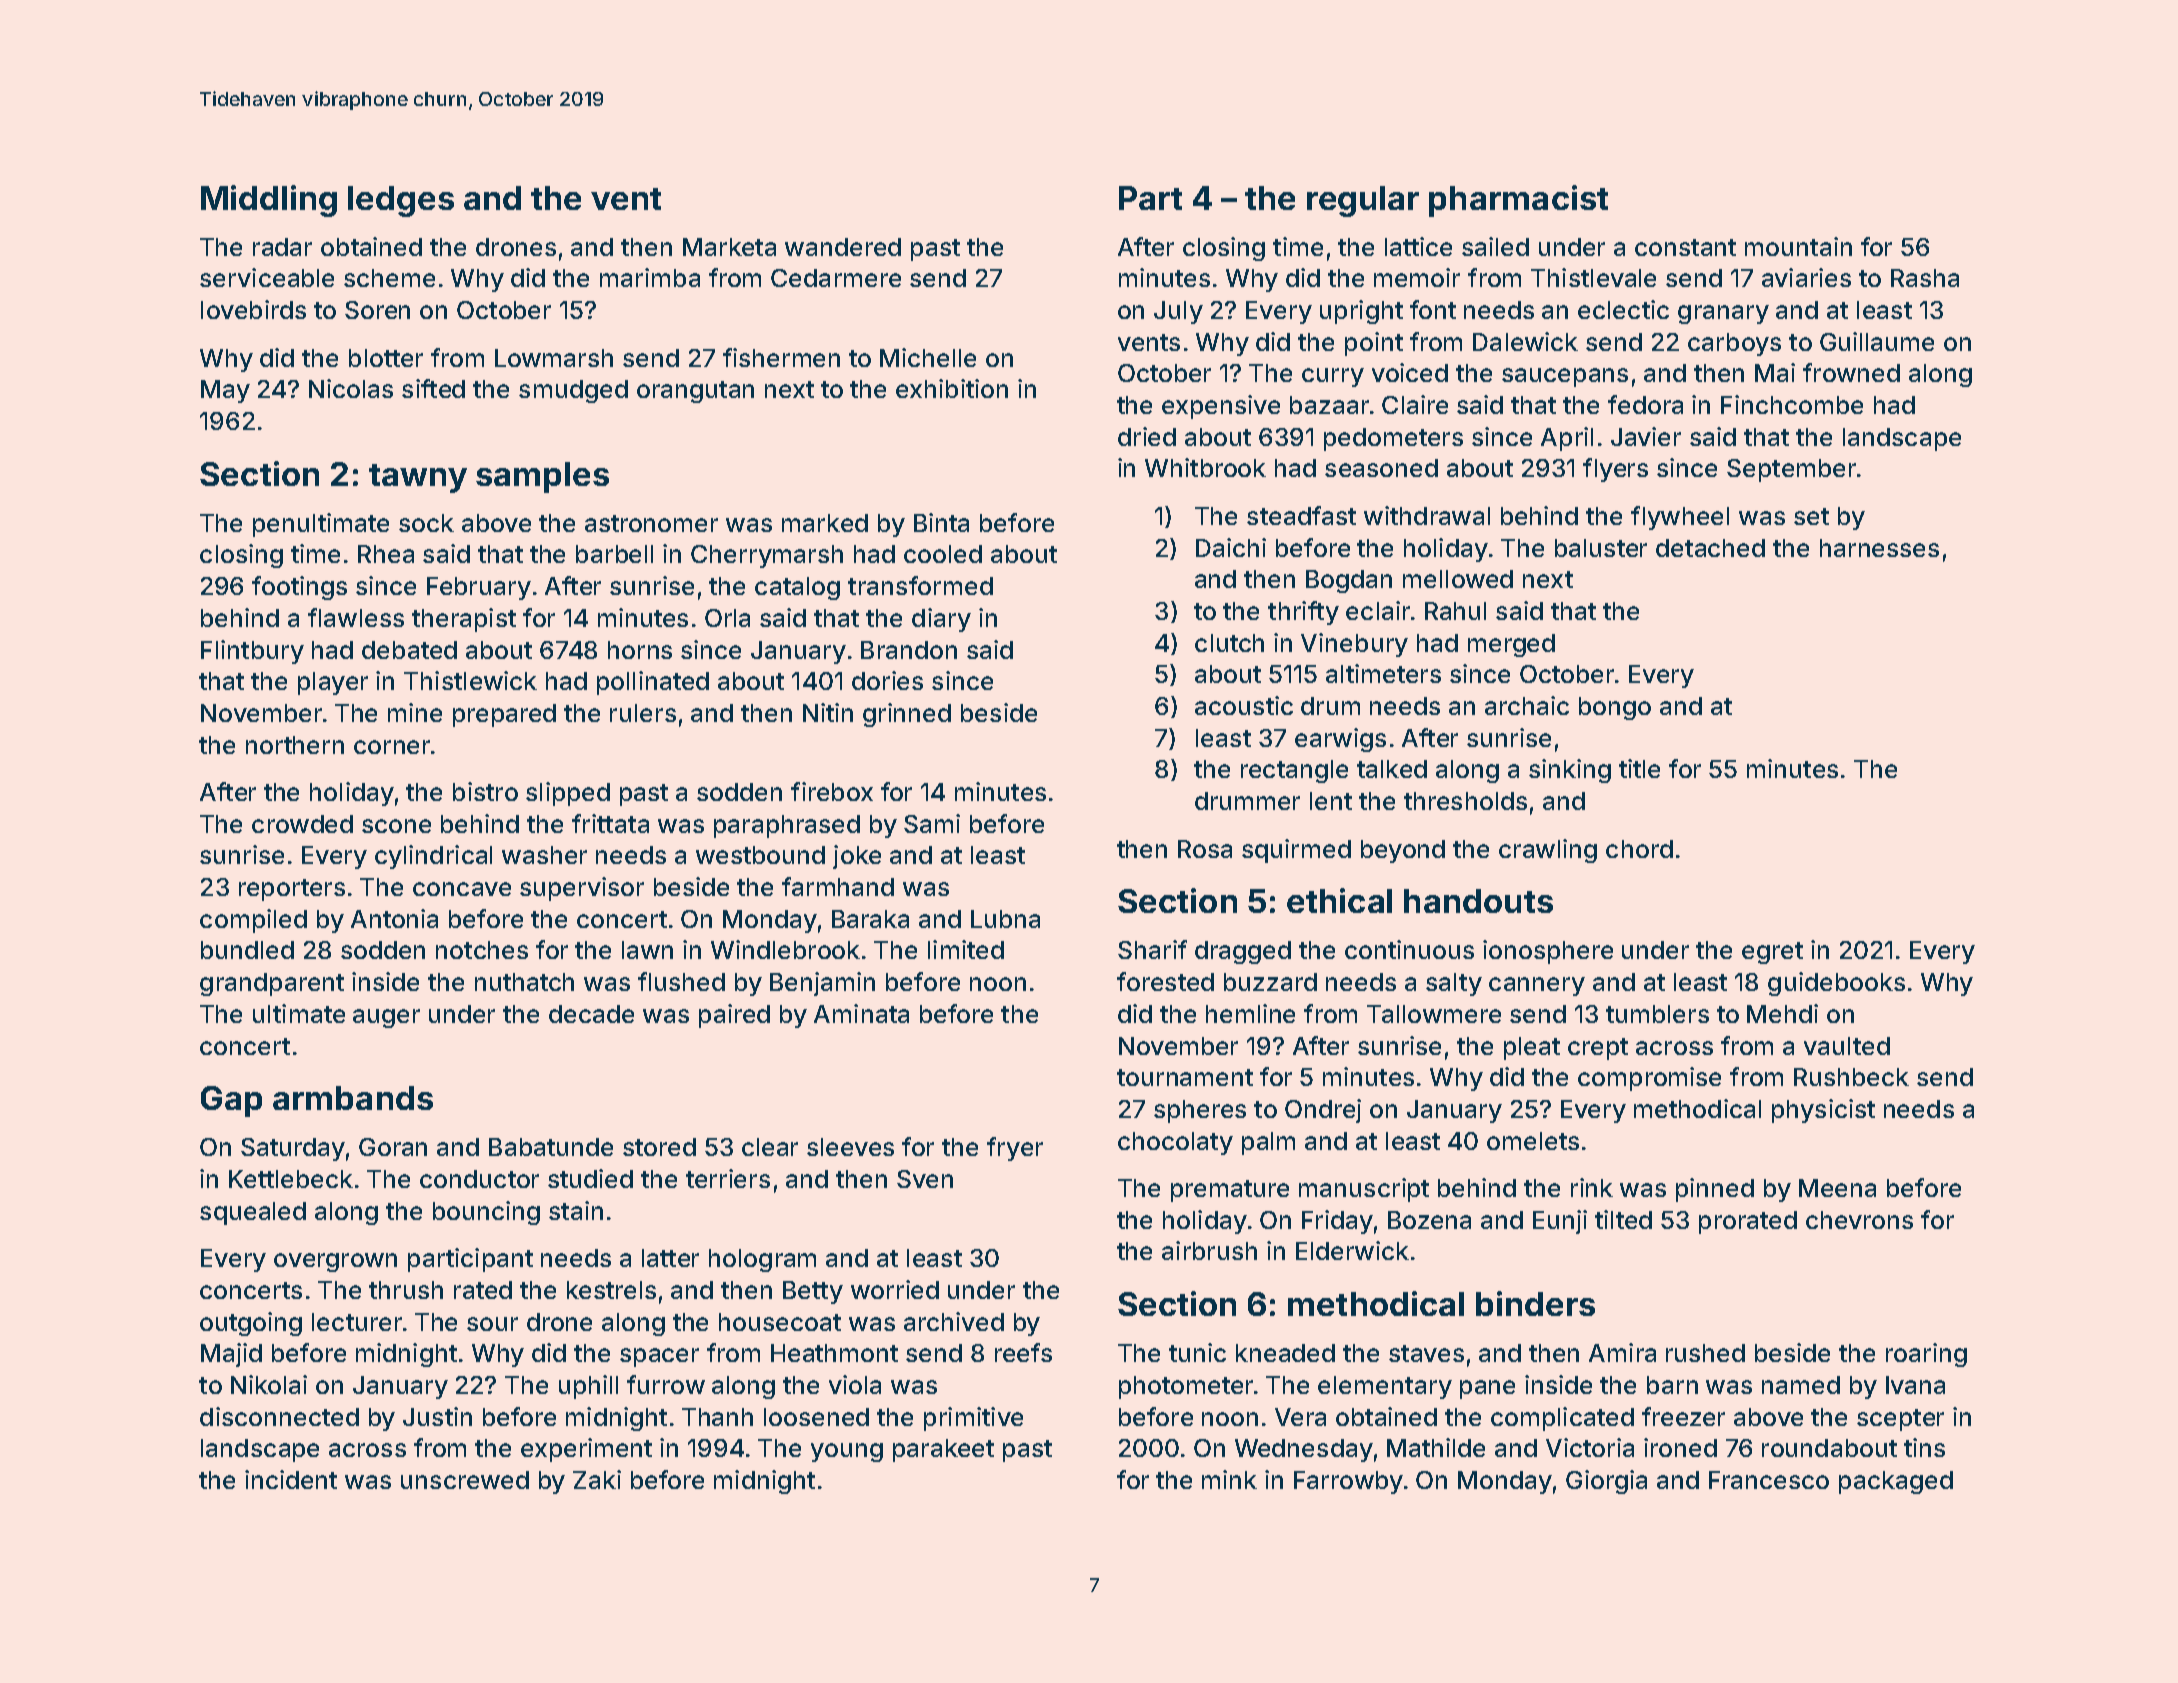 This image has height=1683, width=2178. What do you see at coordinates (907, 715) in the image?
I see `grinned` at bounding box center [907, 715].
